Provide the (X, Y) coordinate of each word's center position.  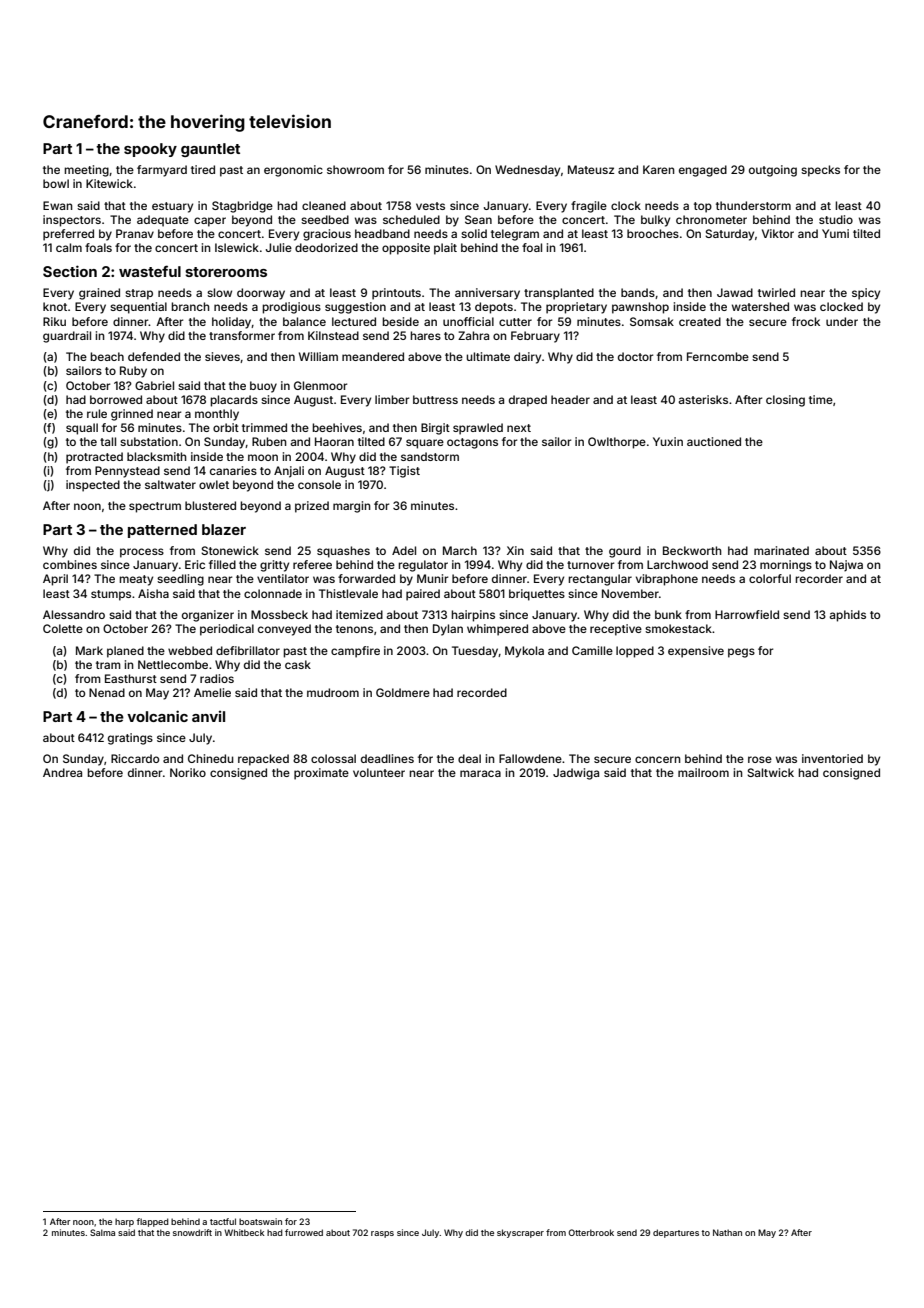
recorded (482, 692)
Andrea (62, 772)
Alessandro (74, 614)
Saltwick (770, 772)
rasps (382, 1234)
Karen (659, 169)
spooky (150, 150)
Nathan (727, 1232)
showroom (355, 169)
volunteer (379, 772)
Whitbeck (244, 1232)
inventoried (832, 758)
